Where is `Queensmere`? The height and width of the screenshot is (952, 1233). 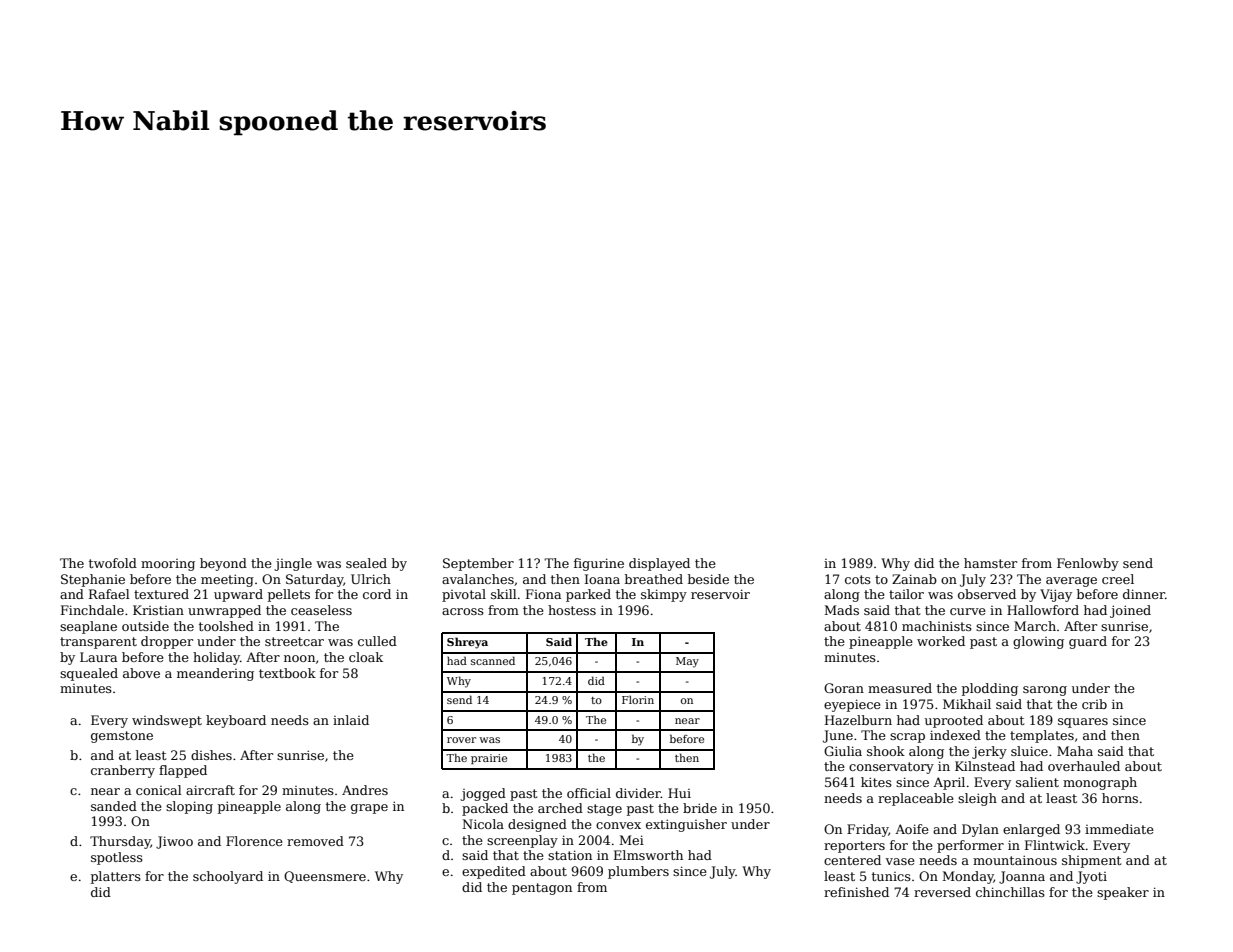
Queensmere is located at coordinates (325, 877).
